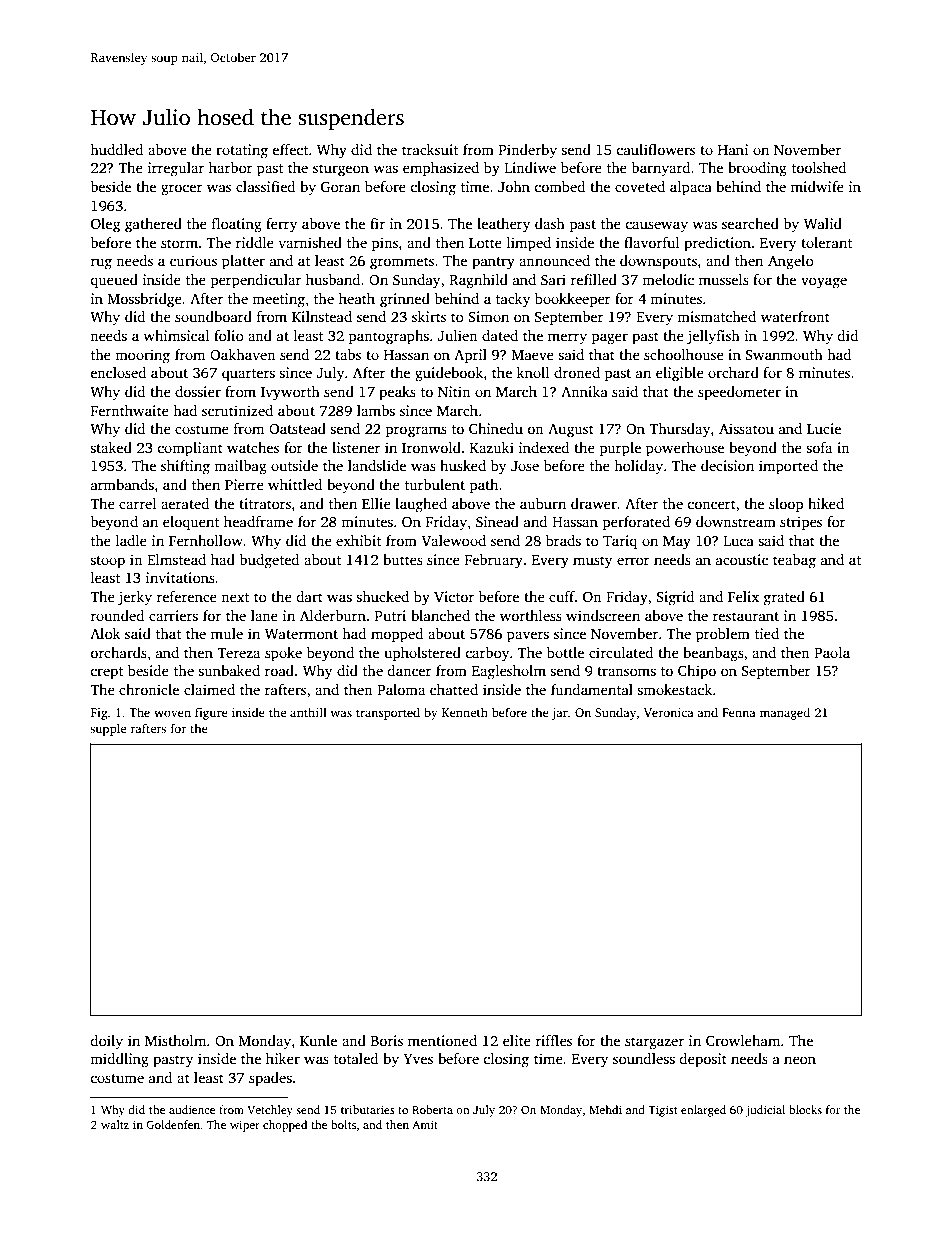 This screenshot has width=952, height=1233. What do you see at coordinates (819, 167) in the screenshot?
I see `toolshed` at bounding box center [819, 167].
